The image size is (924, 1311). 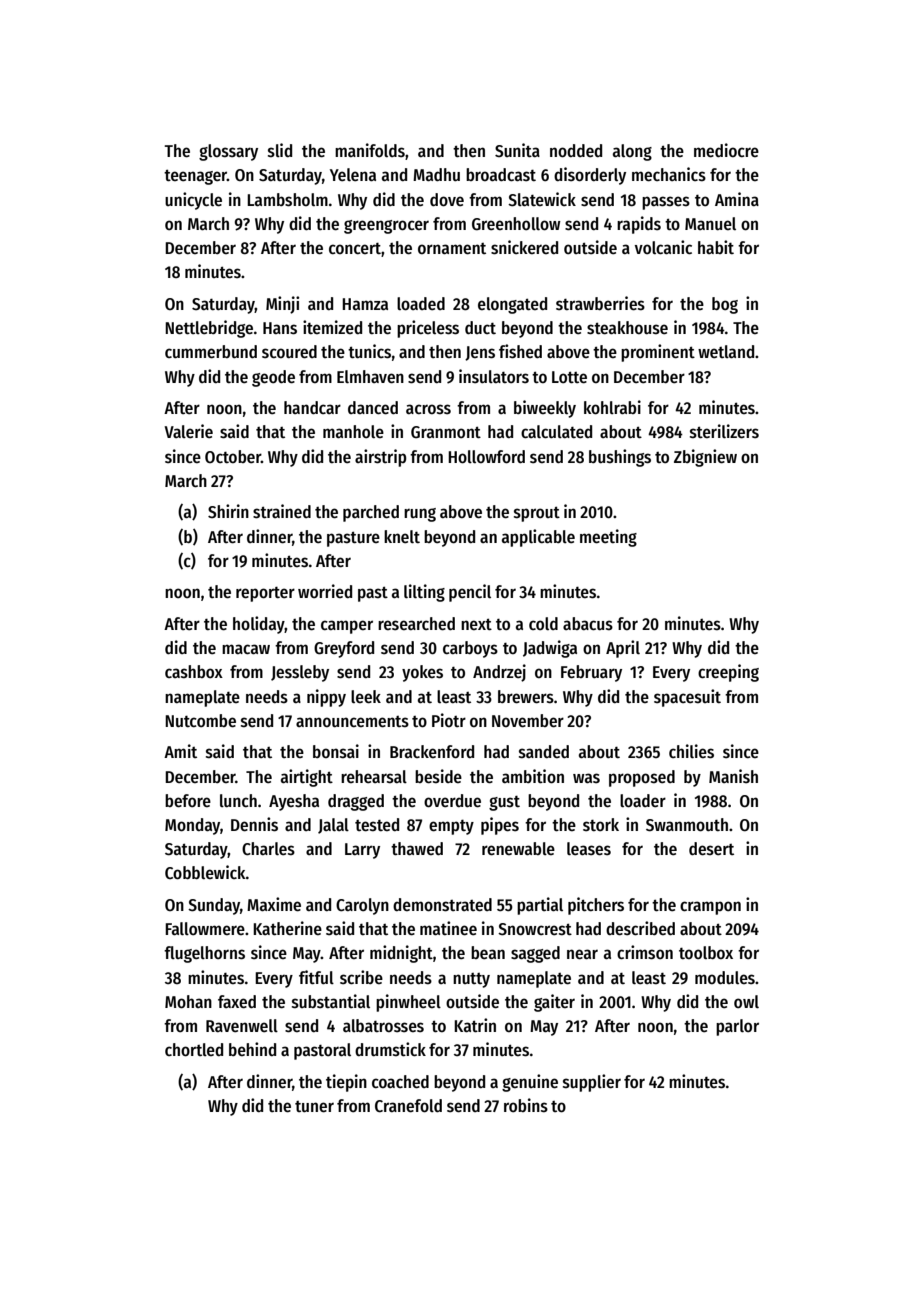 What do you see at coordinates (326, 698) in the screenshot?
I see `nippy` at bounding box center [326, 698].
